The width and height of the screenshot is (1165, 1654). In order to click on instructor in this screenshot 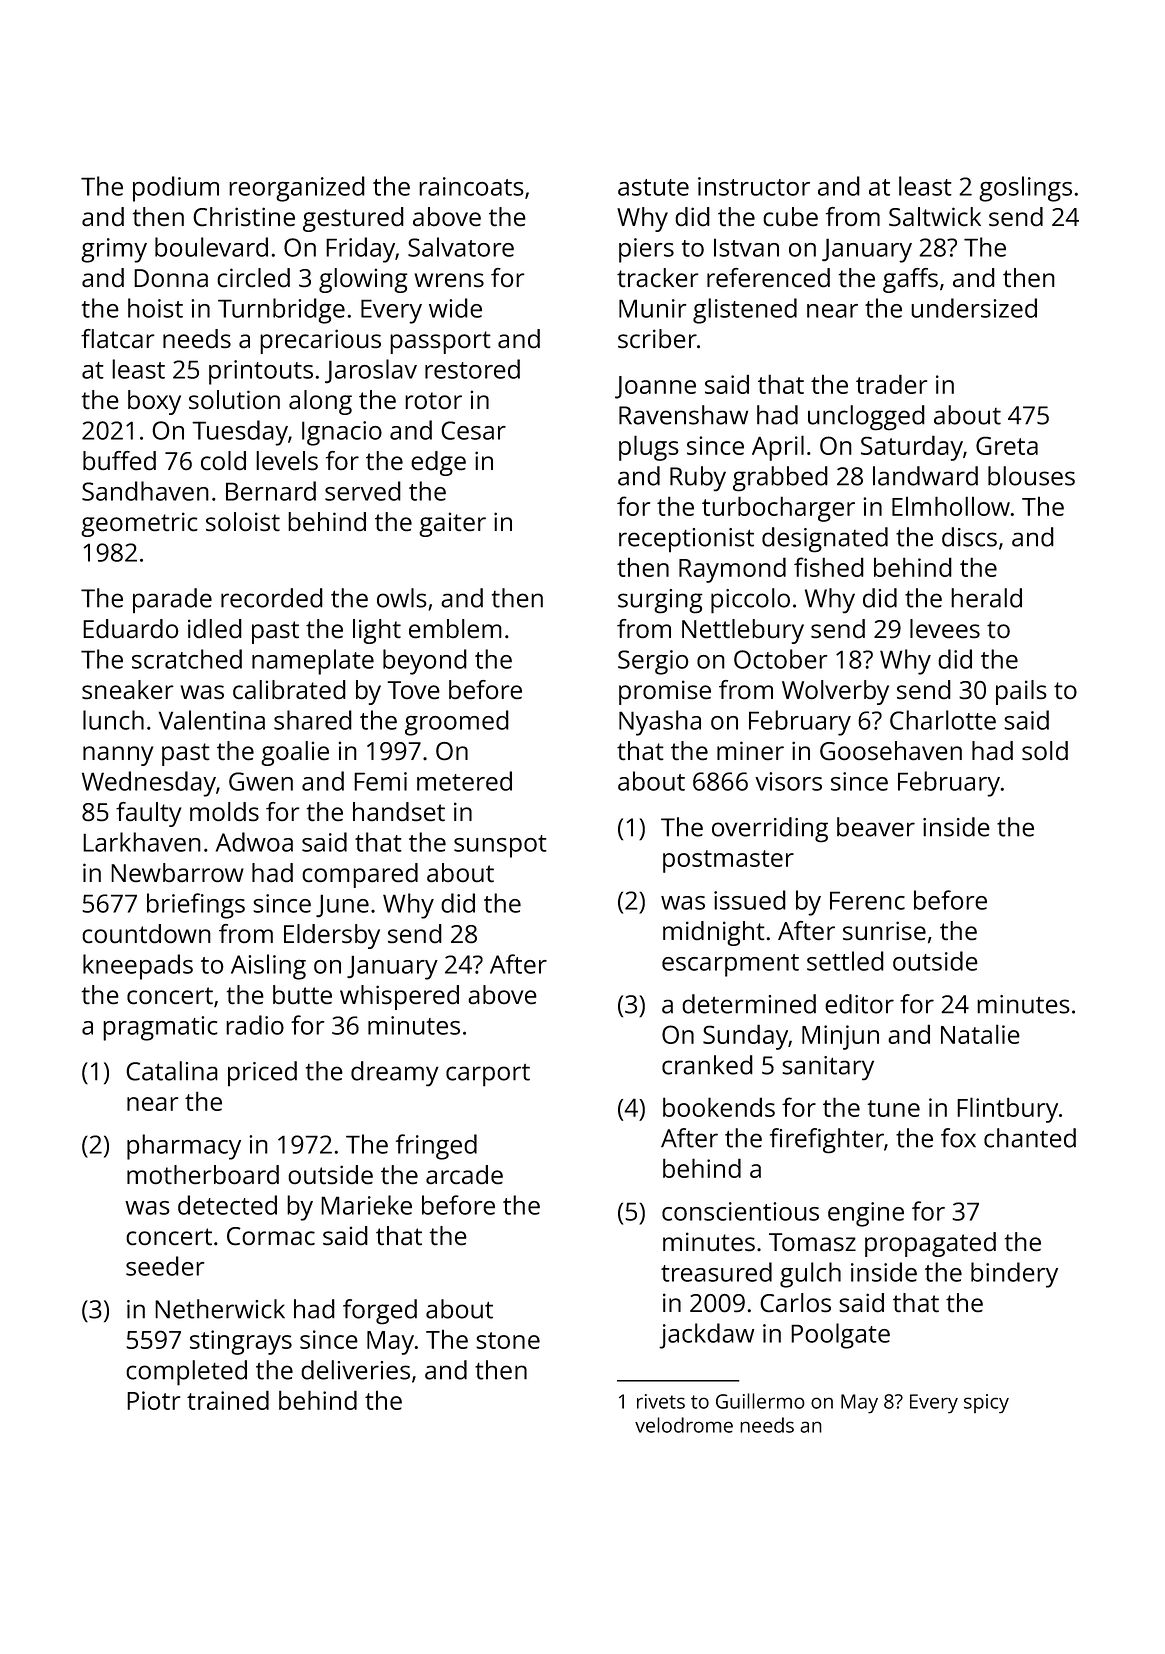, I will do `click(754, 186)`.
